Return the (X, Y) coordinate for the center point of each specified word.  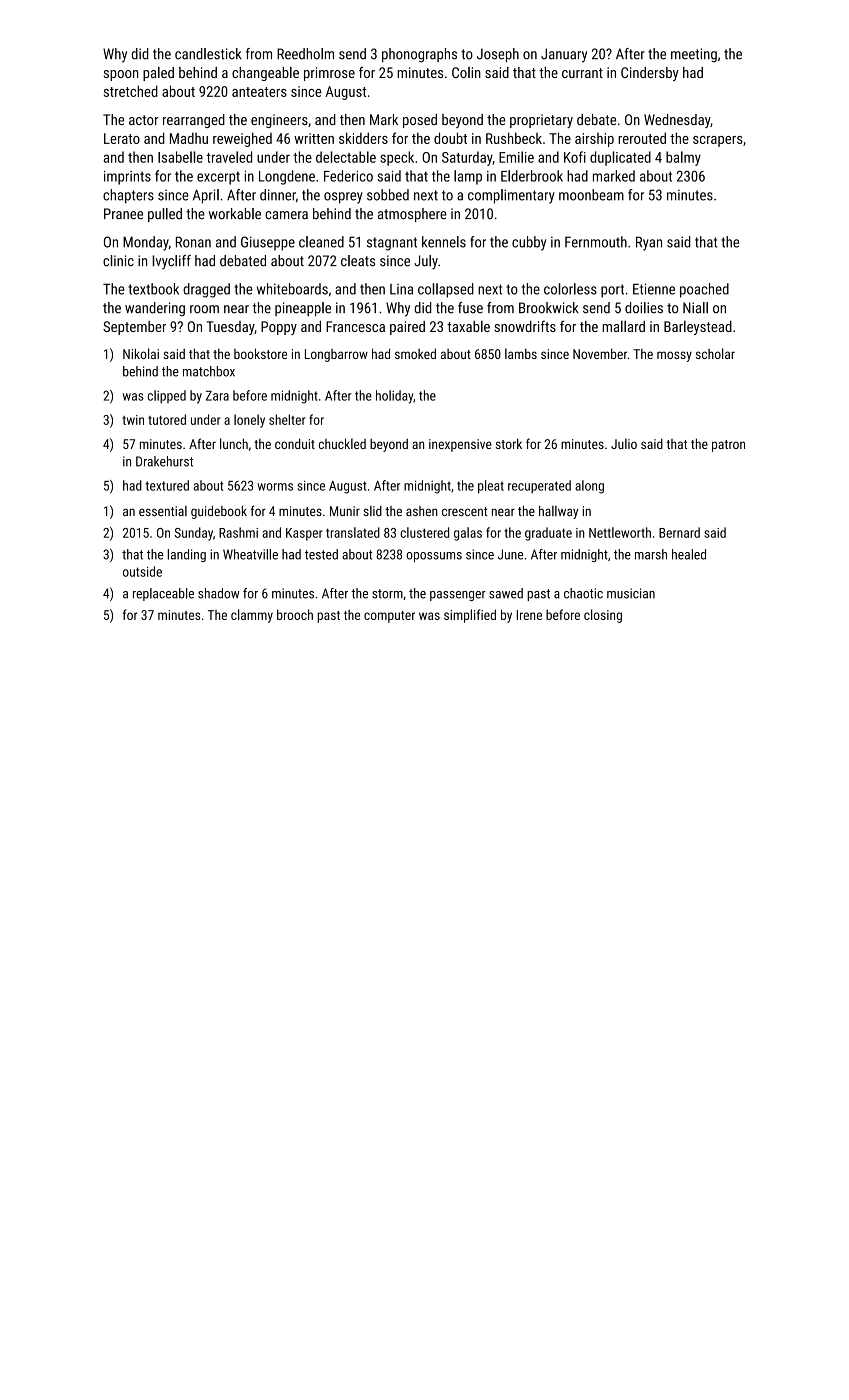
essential (163, 511)
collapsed (446, 290)
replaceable (163, 594)
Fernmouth (596, 242)
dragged (206, 290)
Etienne (654, 289)
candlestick (208, 54)
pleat (491, 487)
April (206, 196)
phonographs (419, 55)
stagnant (392, 244)
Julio (624, 443)
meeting (694, 55)
